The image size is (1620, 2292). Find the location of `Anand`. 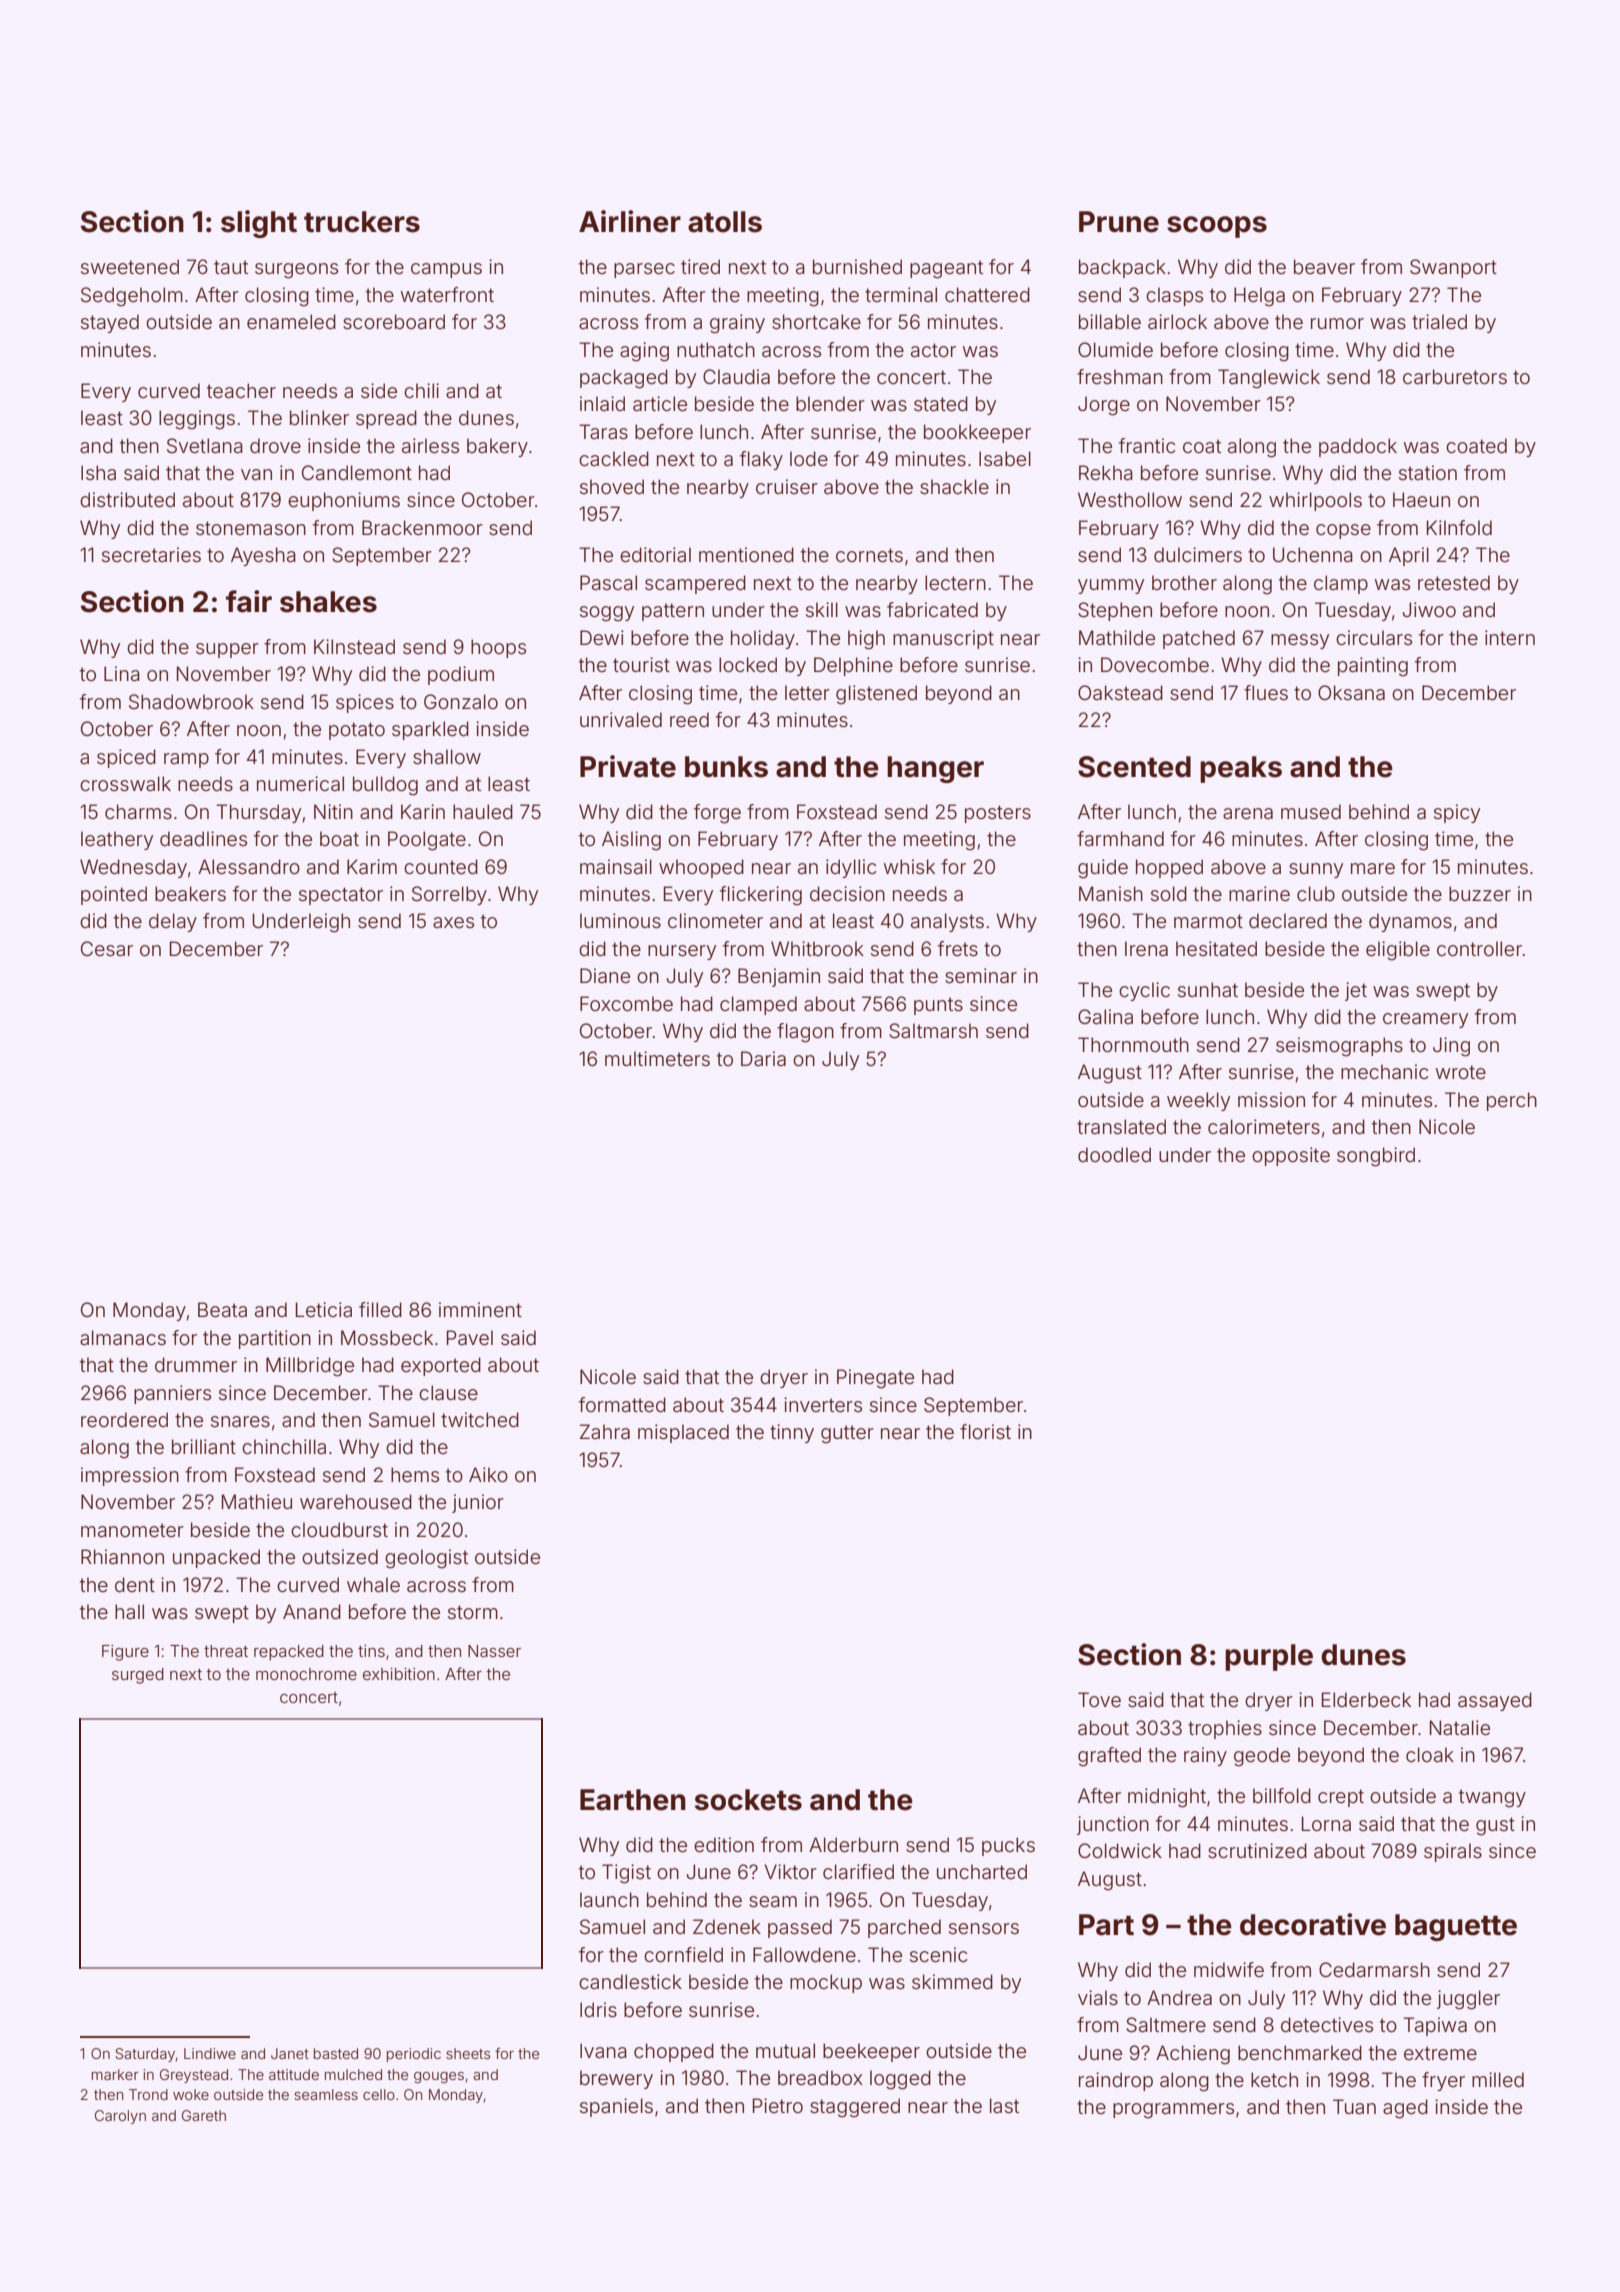

Anand is located at coordinates (312, 1611).
